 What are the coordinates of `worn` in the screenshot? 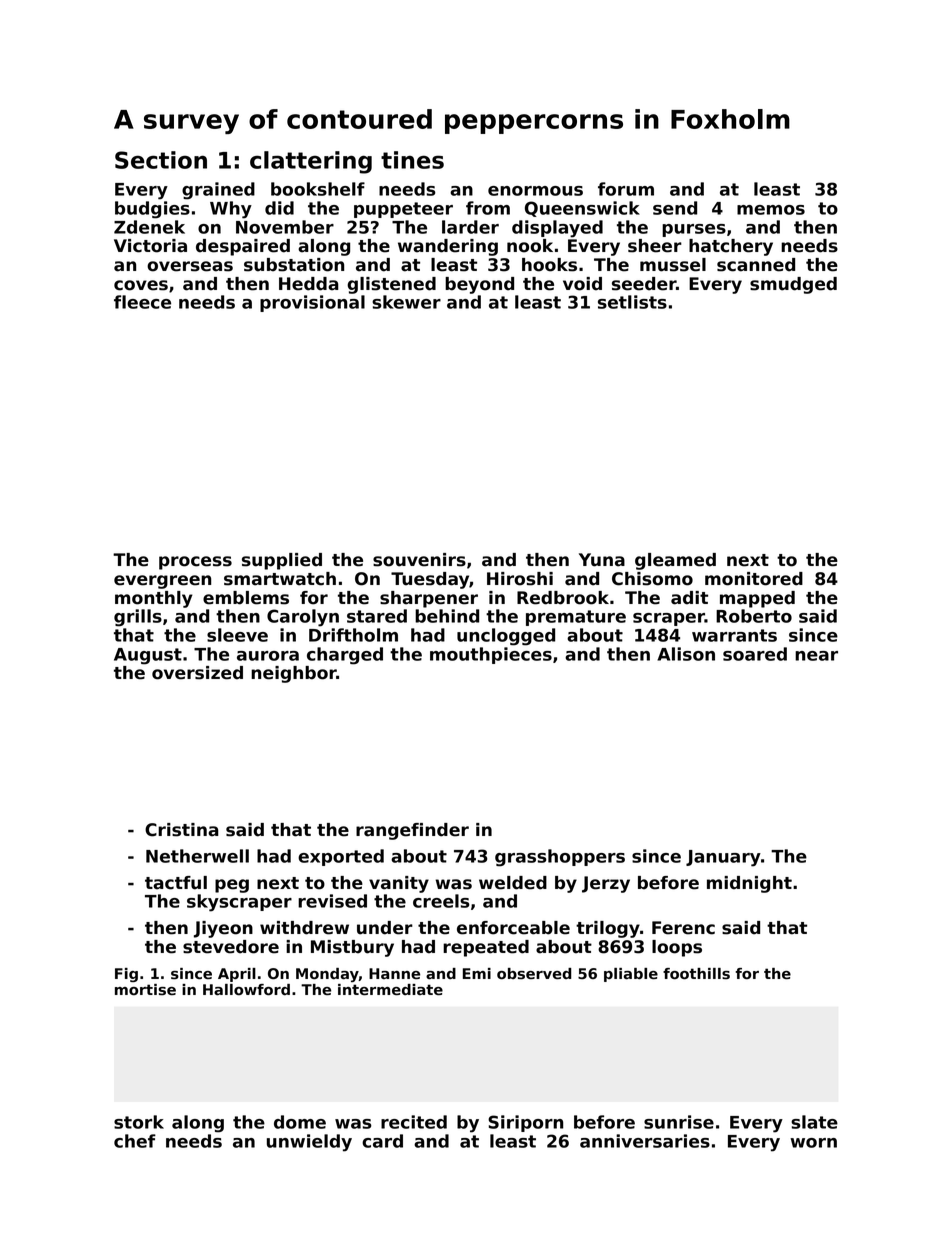 It's located at (813, 1143).
